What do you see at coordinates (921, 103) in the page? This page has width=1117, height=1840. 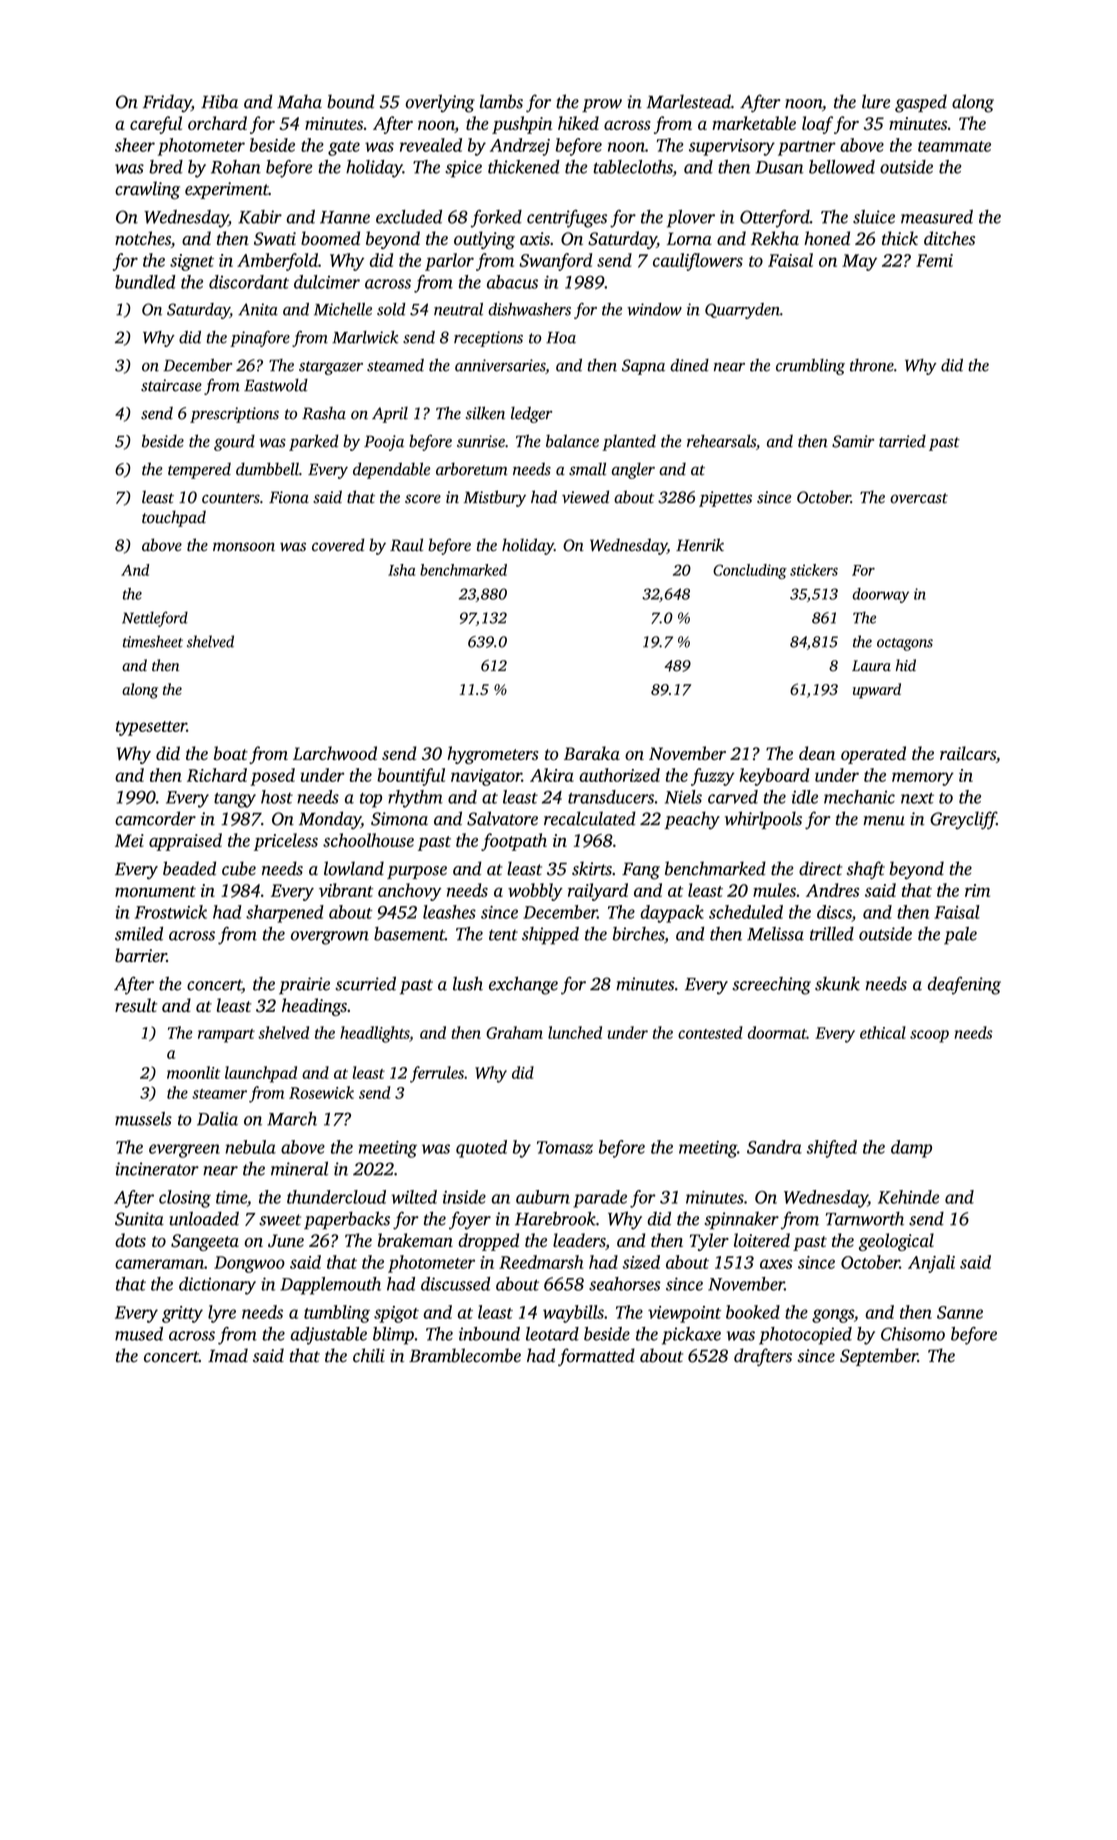 I see `gasped` at bounding box center [921, 103].
